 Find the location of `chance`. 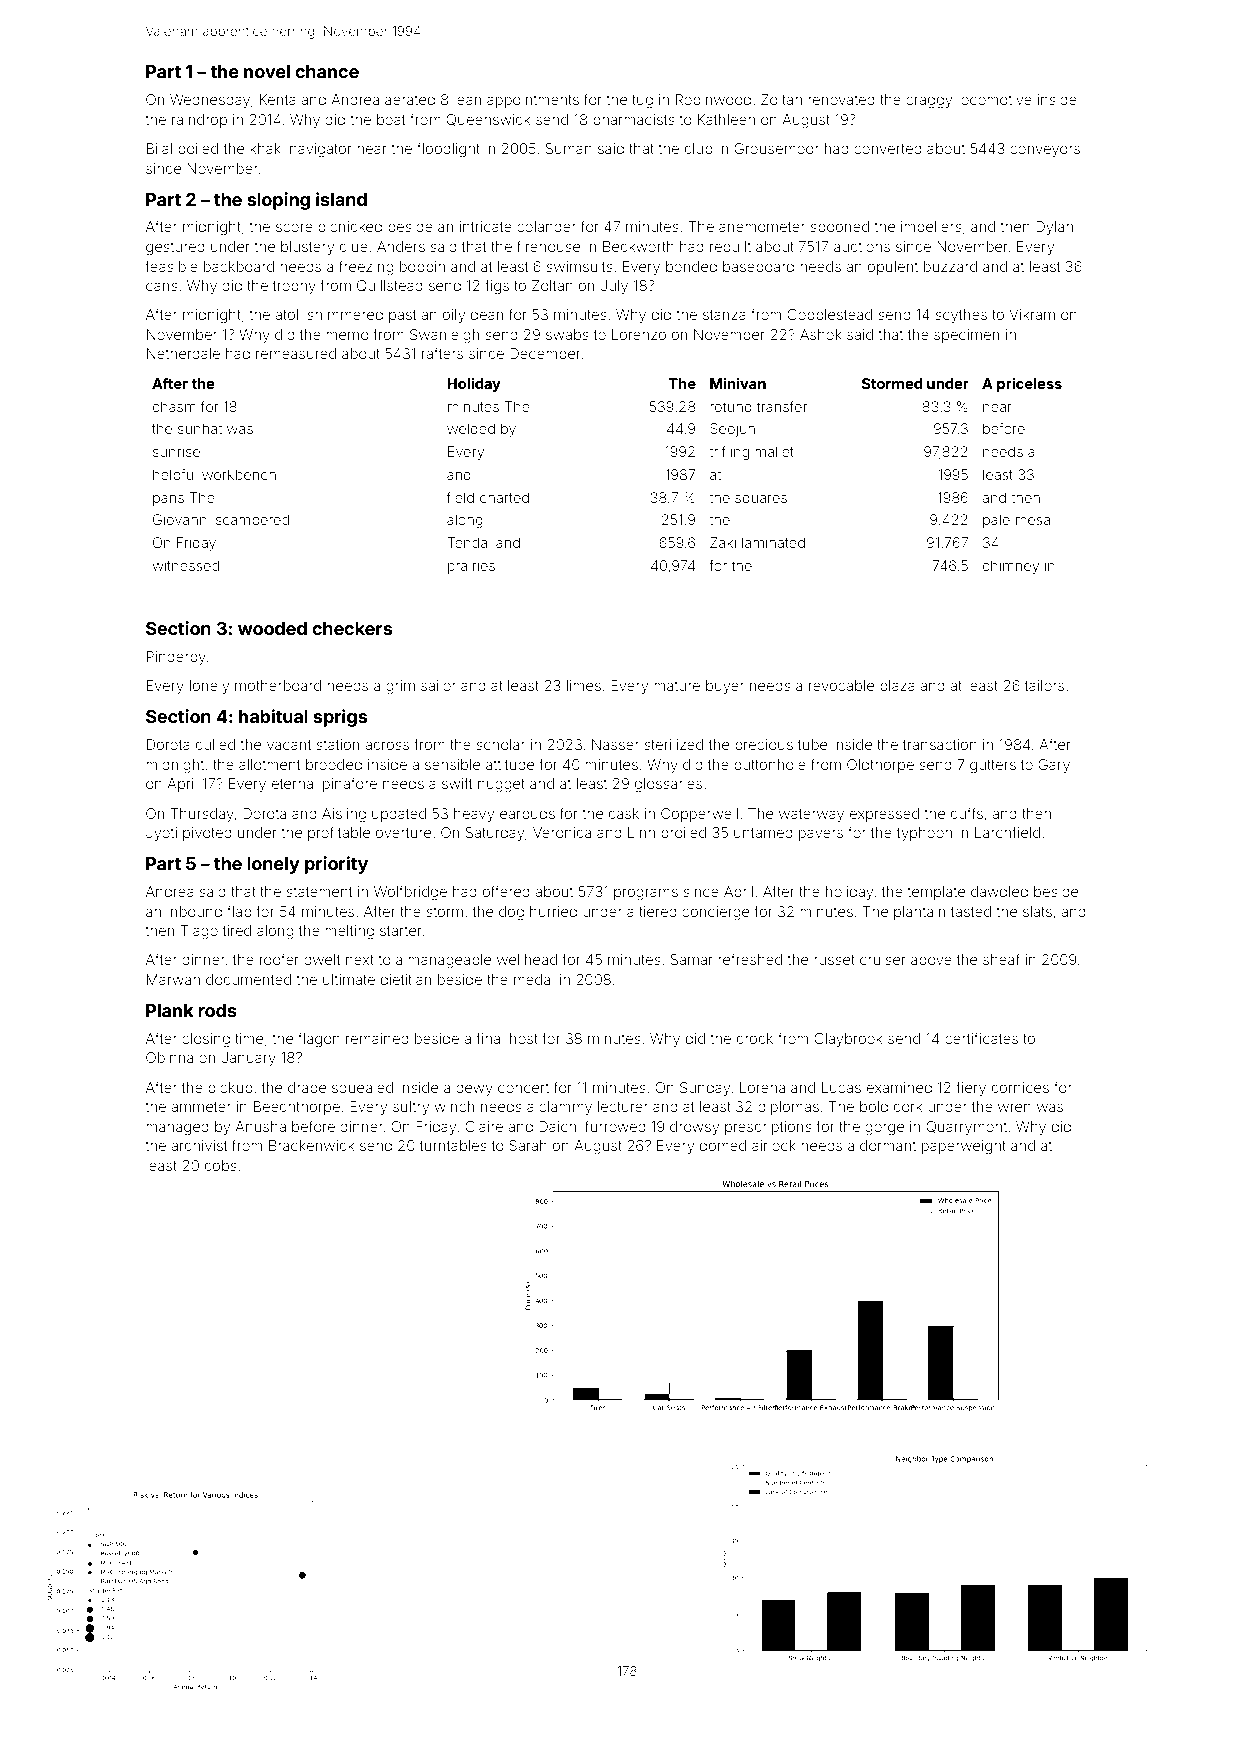

chance is located at coordinates (327, 71).
